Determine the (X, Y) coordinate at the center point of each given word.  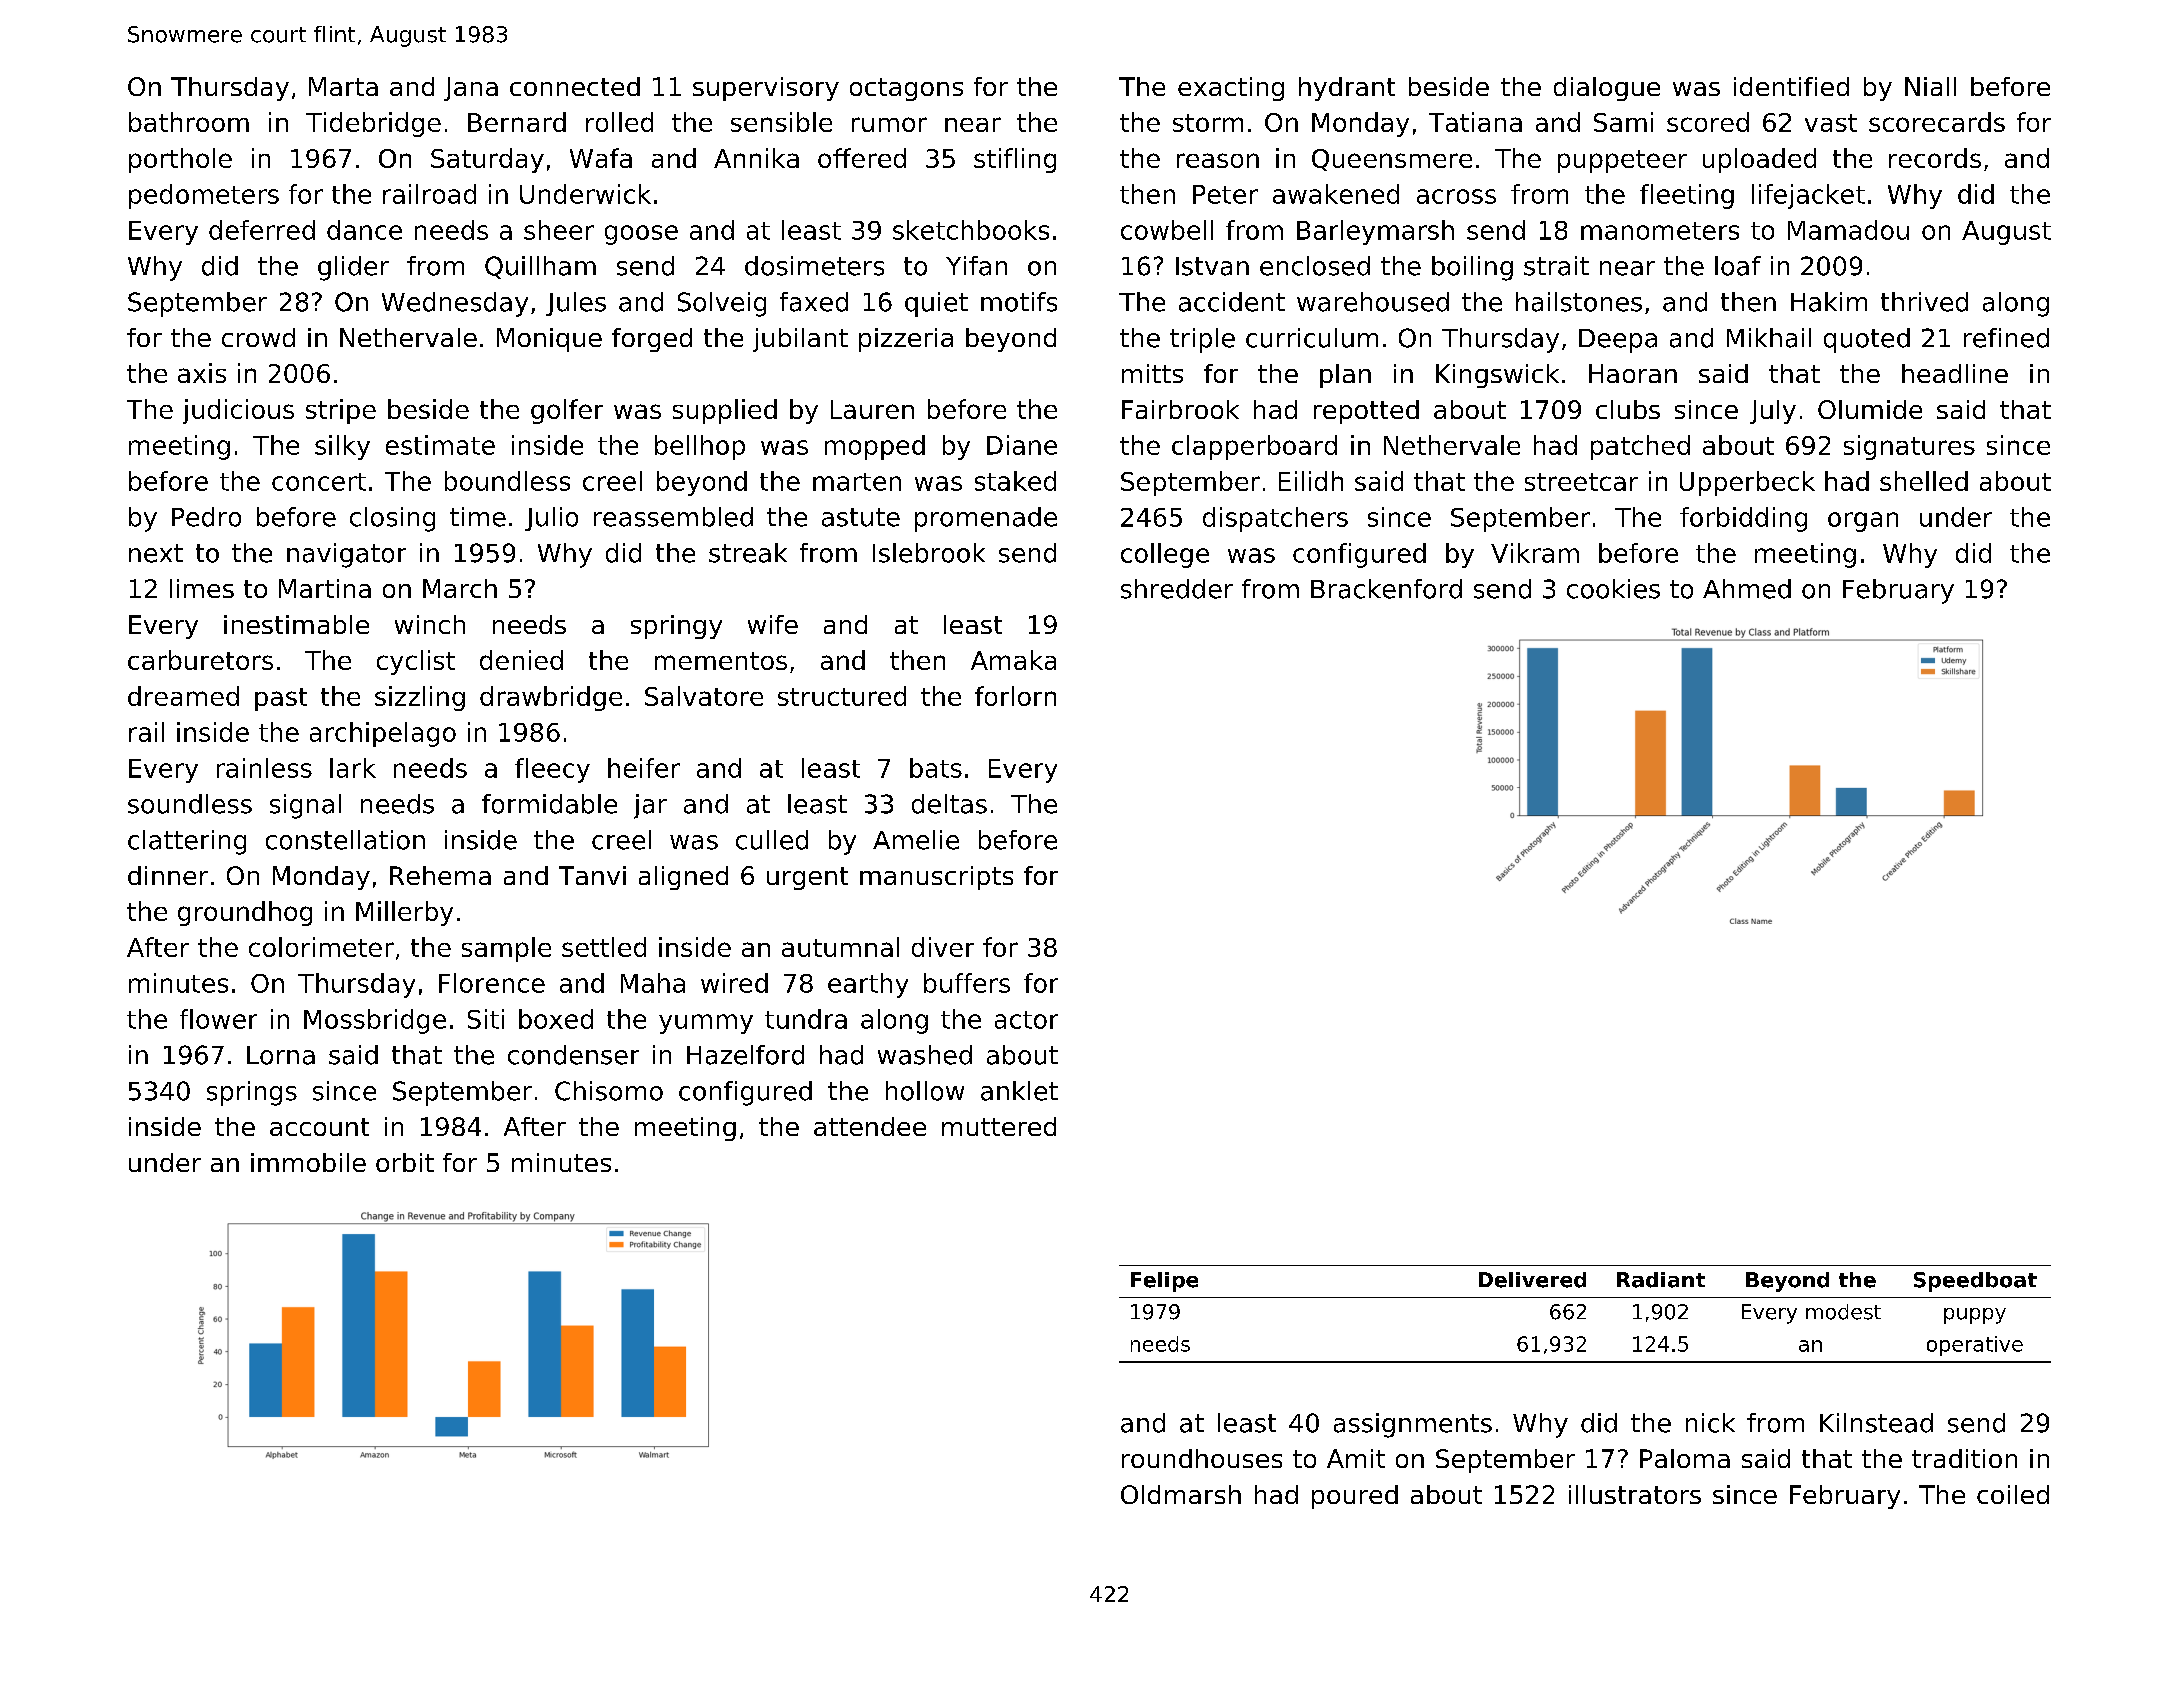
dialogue (1607, 89)
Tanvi (592, 875)
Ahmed (1747, 589)
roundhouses (1202, 1458)
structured (842, 696)
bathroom (189, 122)
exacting (1231, 89)
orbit (405, 1162)
